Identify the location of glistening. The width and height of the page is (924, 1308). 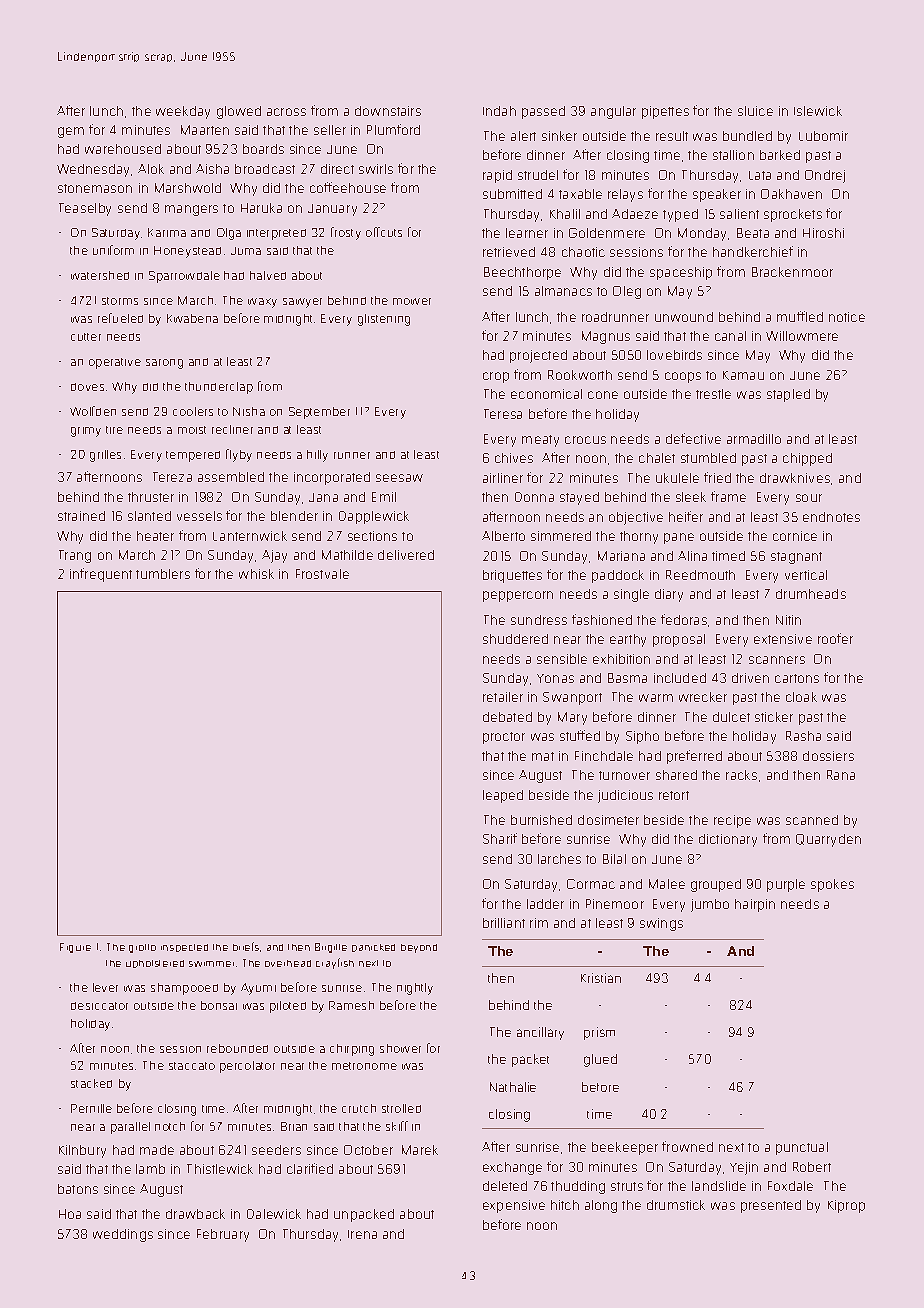
(384, 320).
